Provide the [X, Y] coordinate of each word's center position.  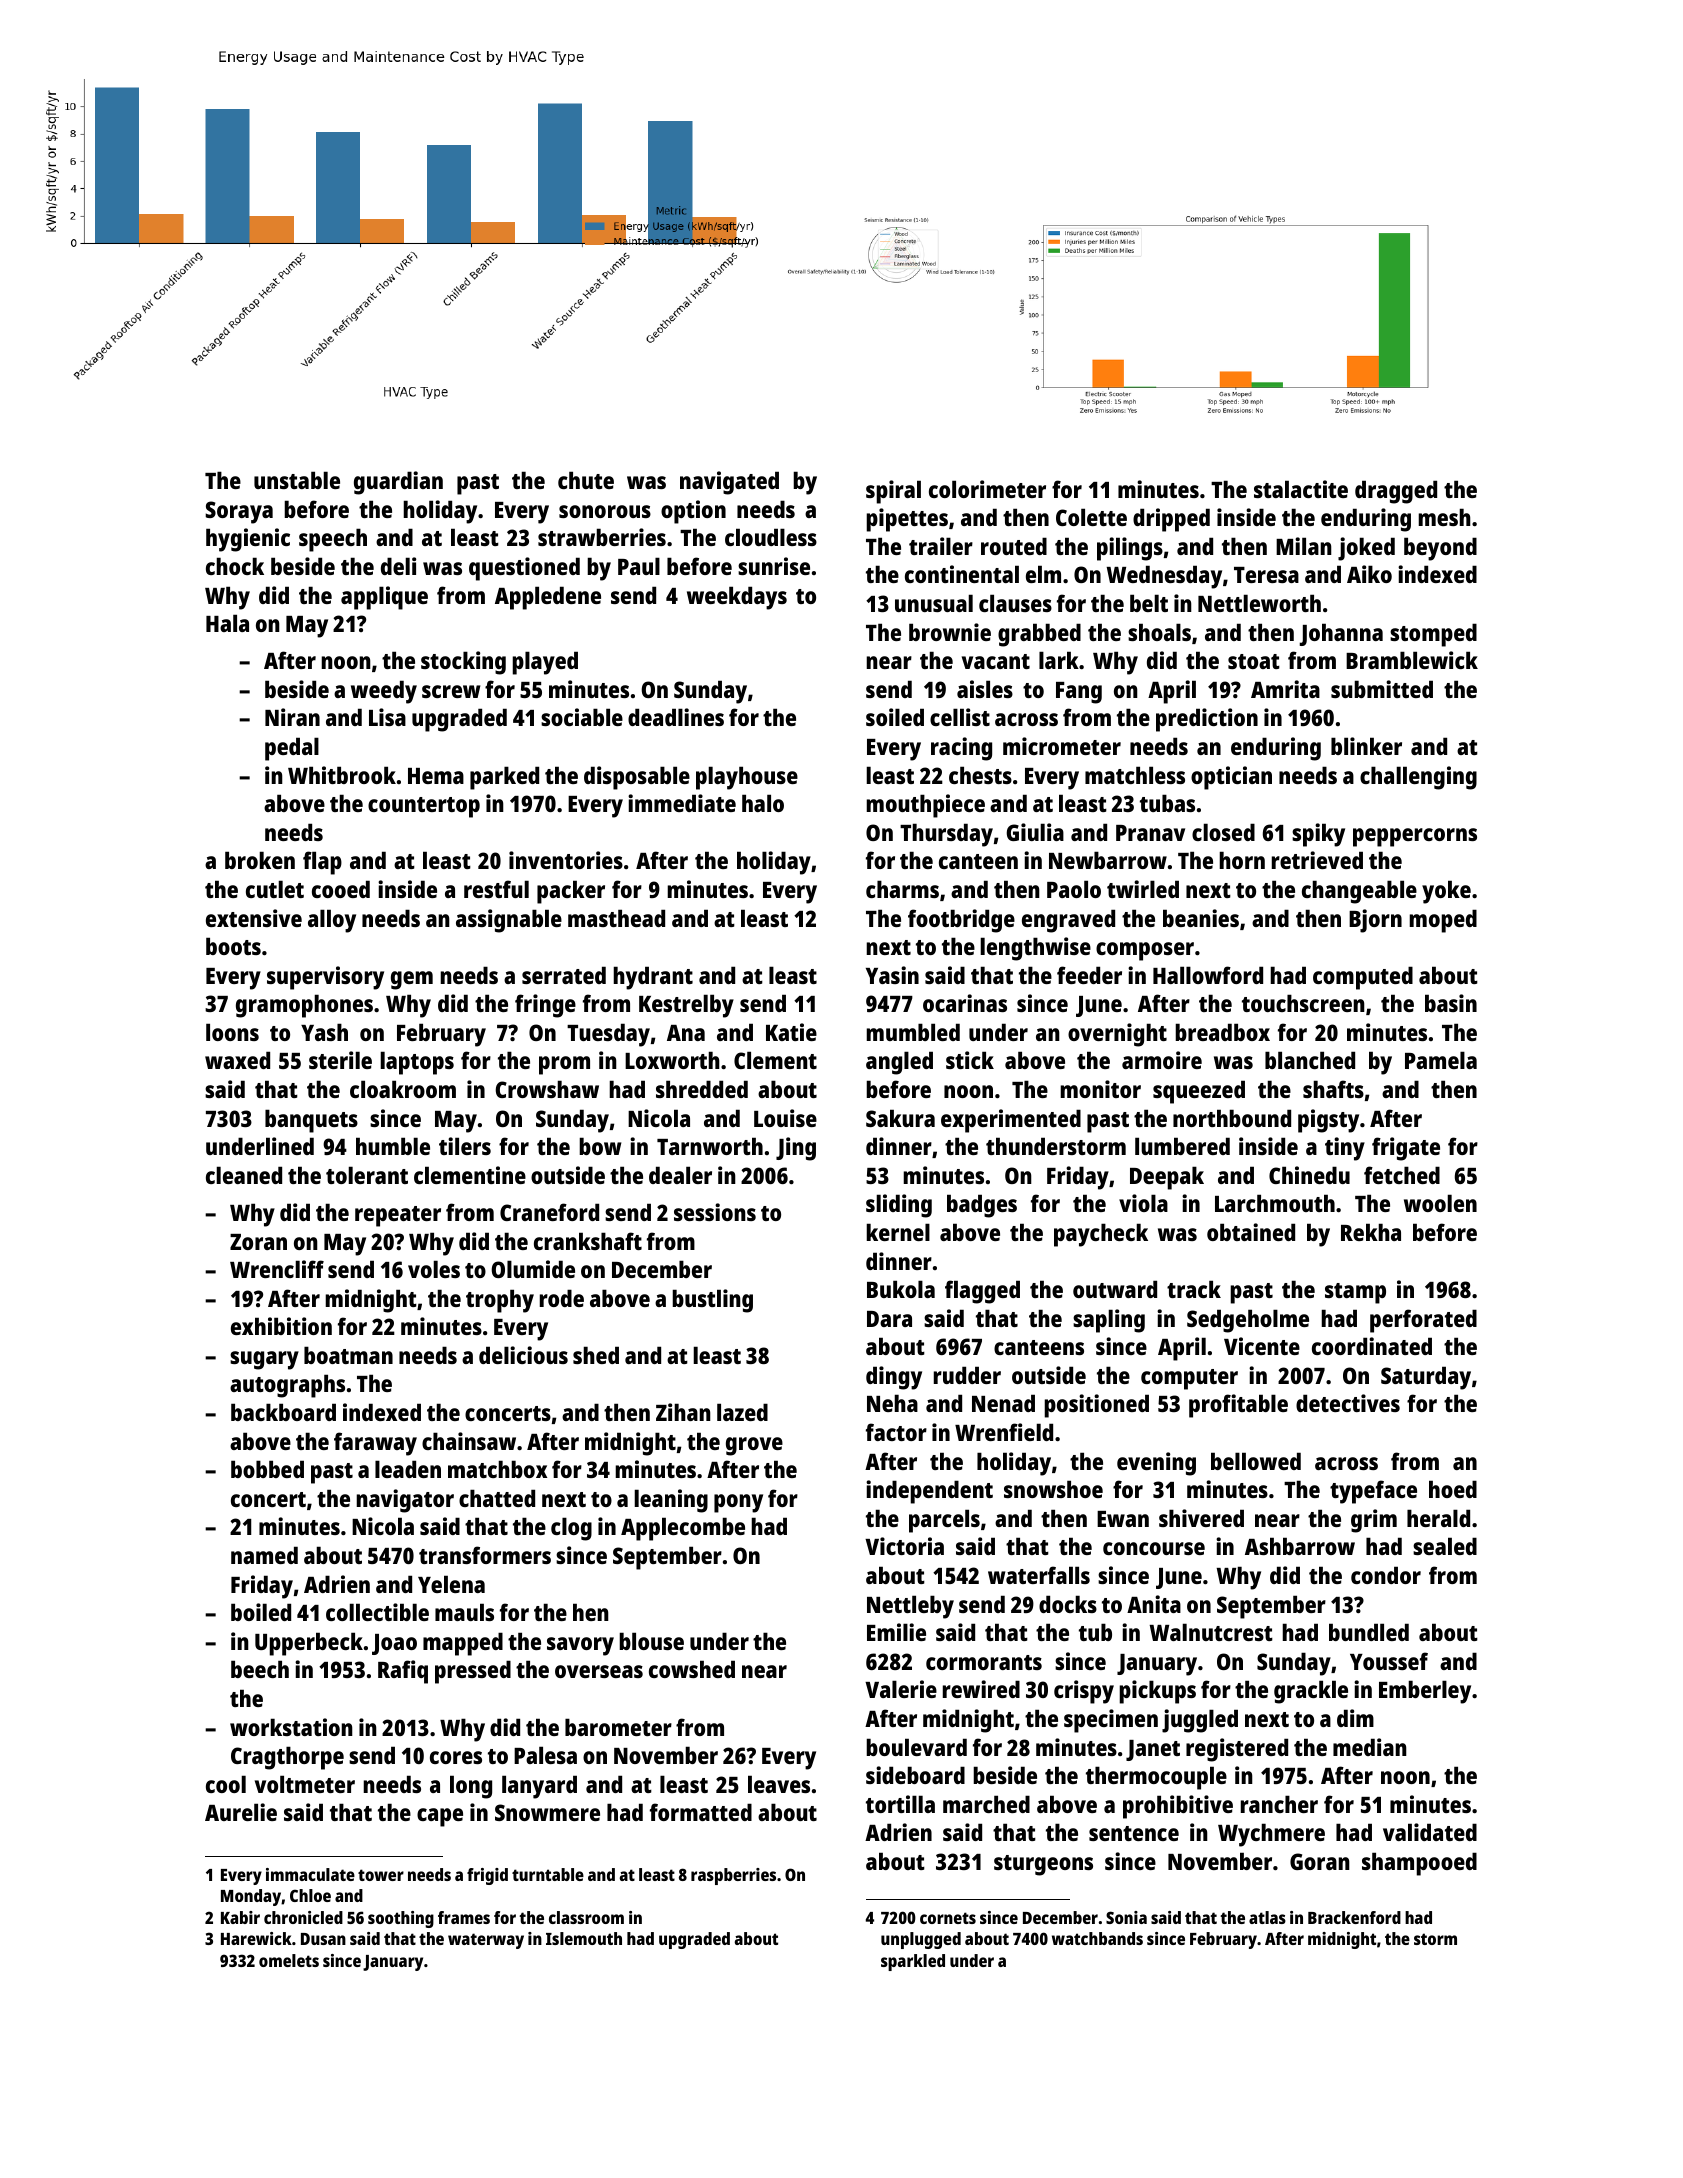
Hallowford [1208, 975]
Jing [796, 1149]
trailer [941, 546]
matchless [1135, 775]
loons [232, 1032]
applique [384, 598]
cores [456, 1757]
